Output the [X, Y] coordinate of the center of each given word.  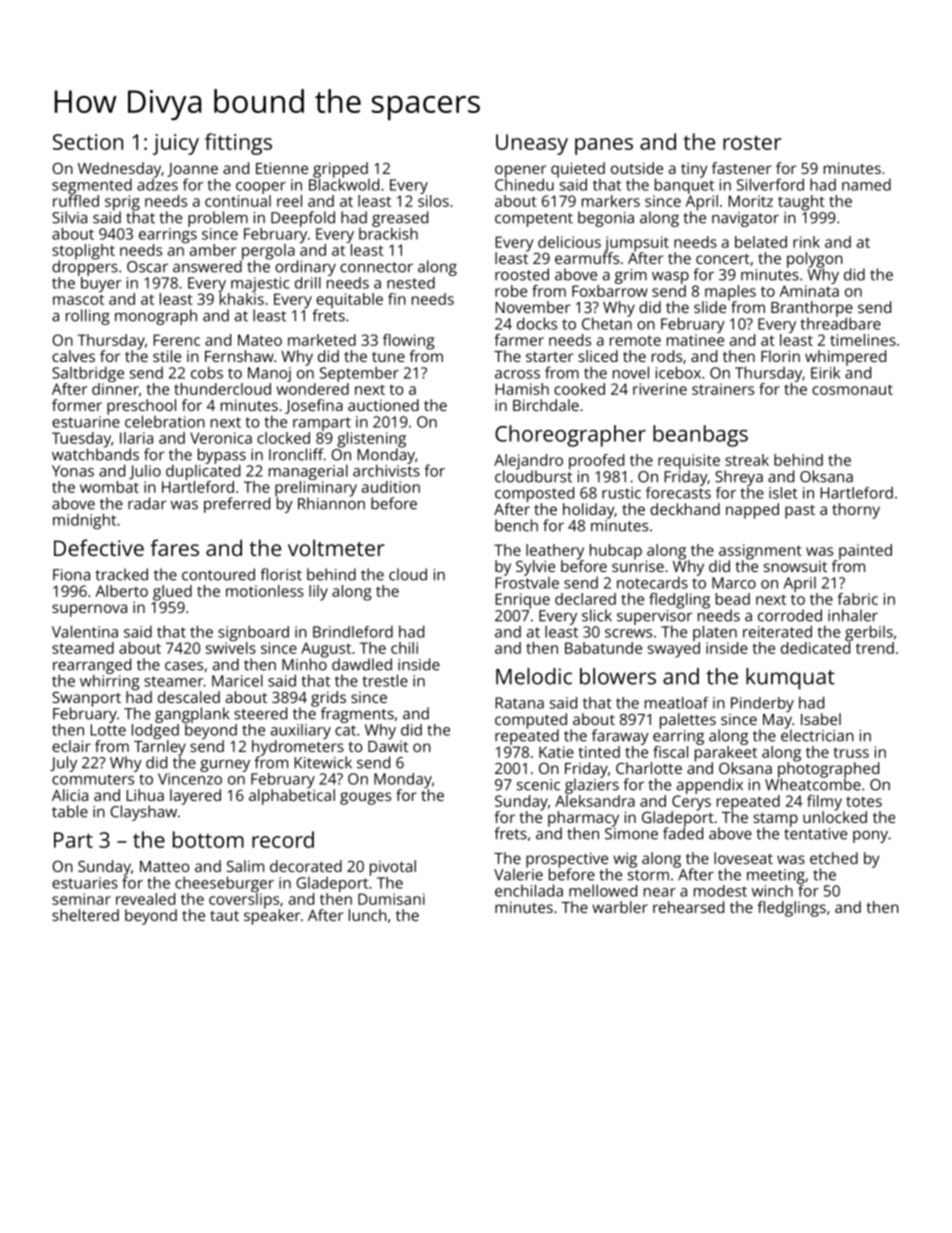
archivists [386, 470]
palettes [688, 721]
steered [260, 713]
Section [88, 142]
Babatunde [603, 648]
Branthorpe [812, 309]
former [77, 405]
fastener [741, 168]
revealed [145, 899]
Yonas [73, 471]
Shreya [739, 478]
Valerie [518, 874]
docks [537, 323]
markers [611, 201]
